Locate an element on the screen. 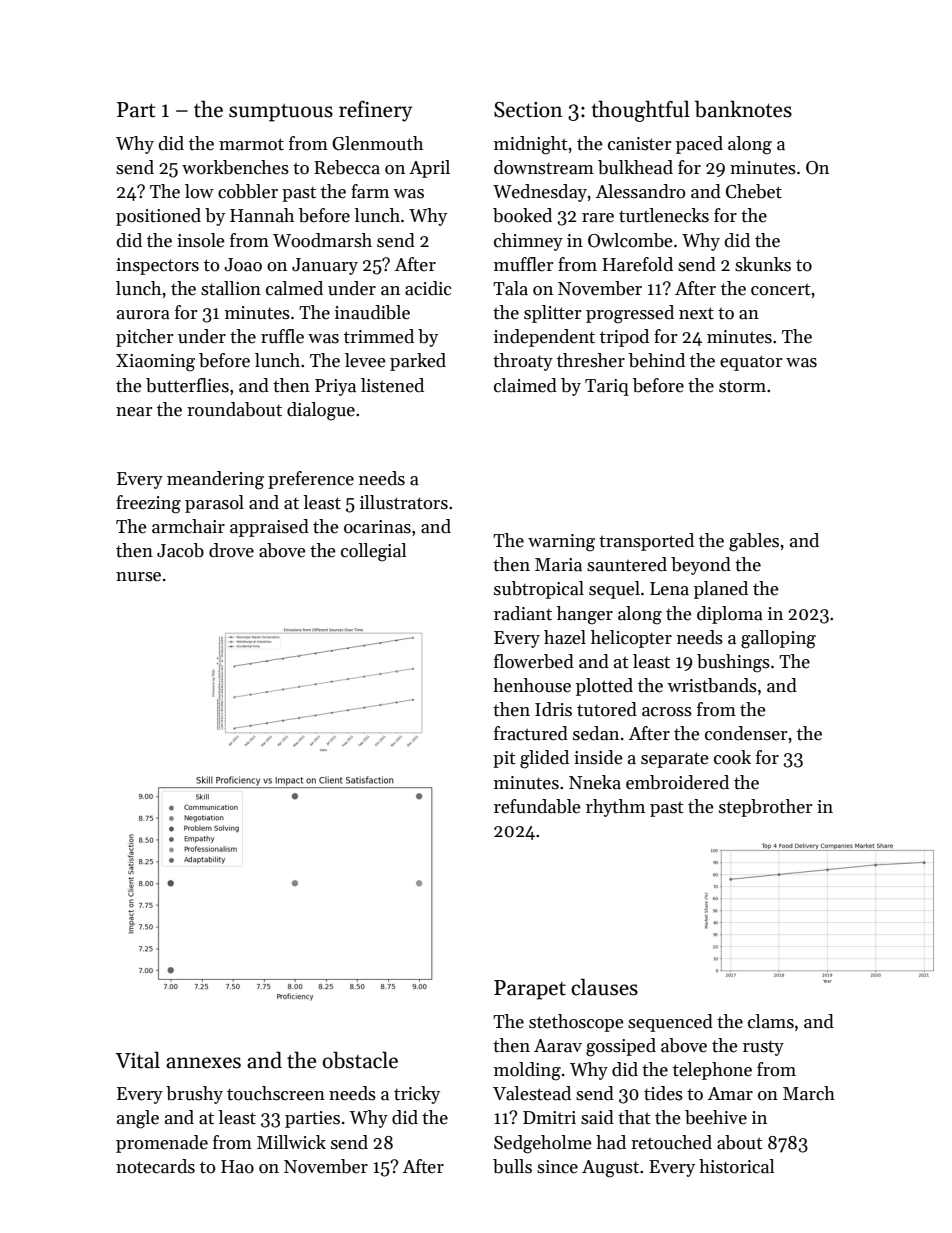  retouched is located at coordinates (671, 1142).
